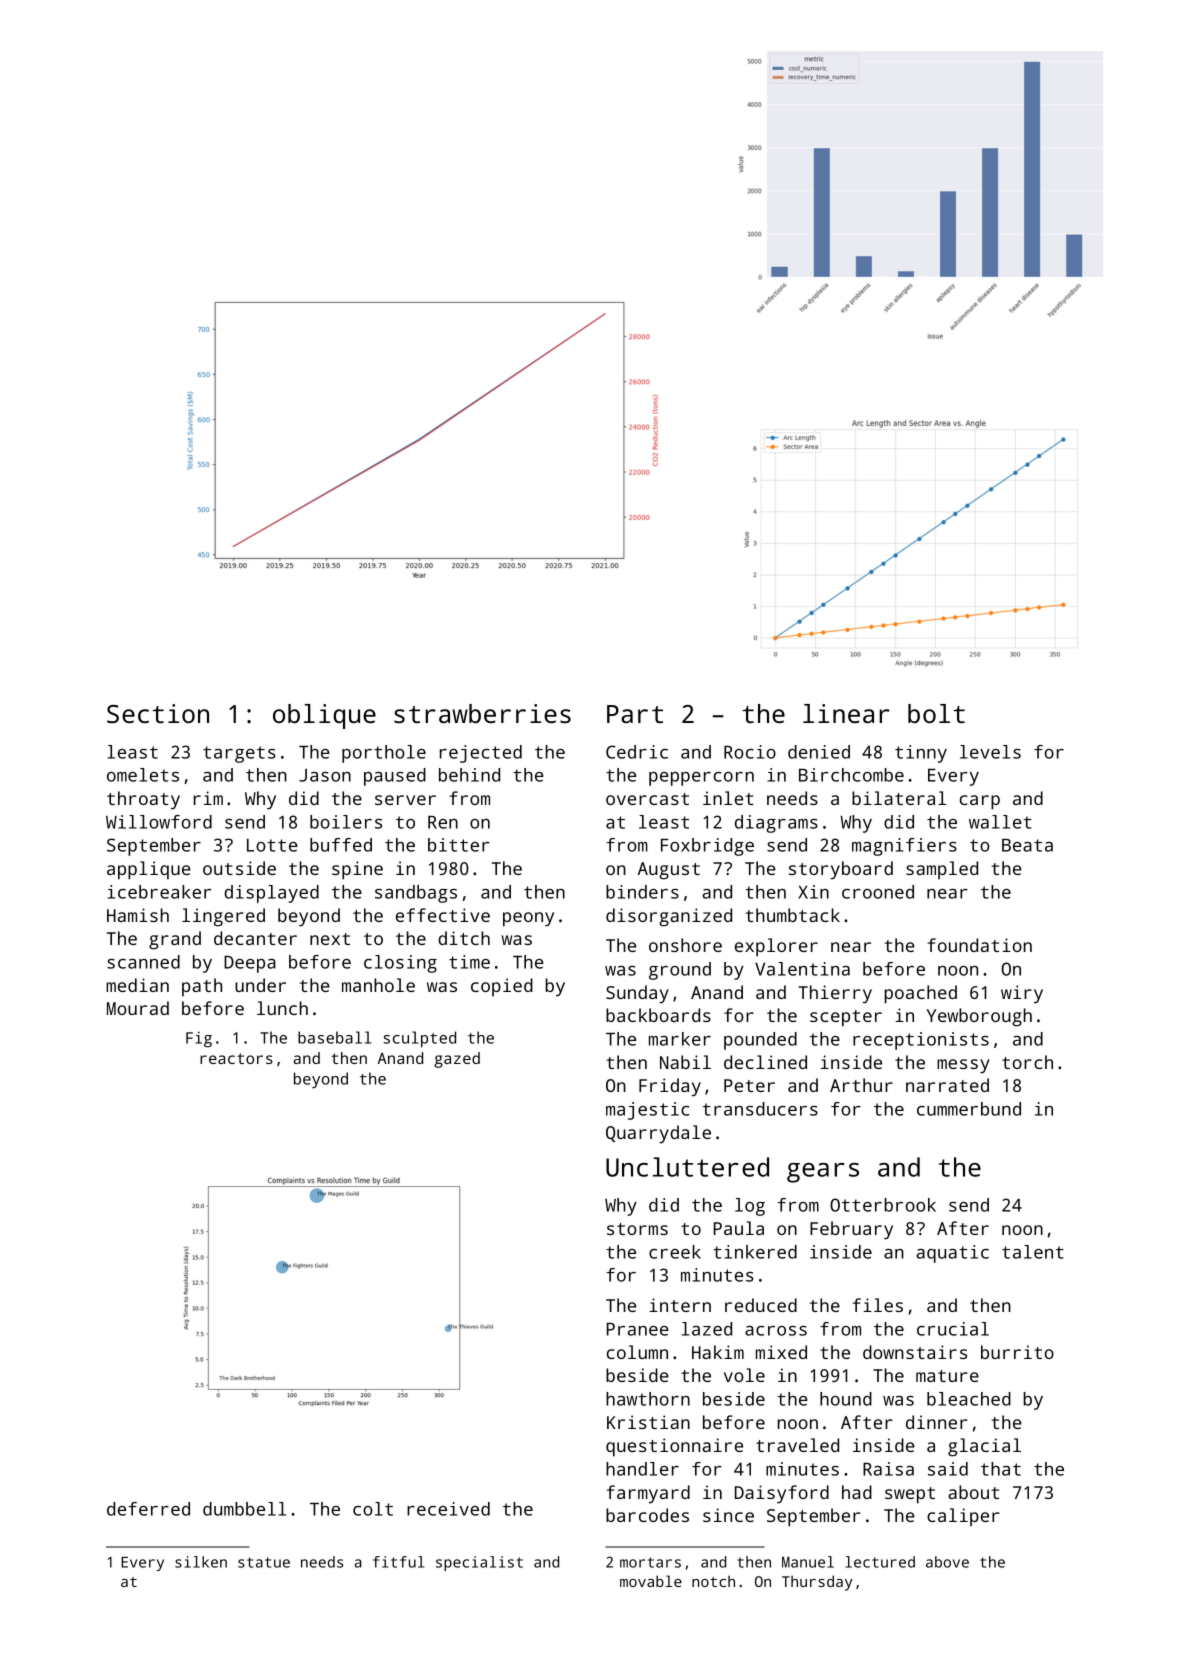  I want to click on deferred, so click(148, 1509).
